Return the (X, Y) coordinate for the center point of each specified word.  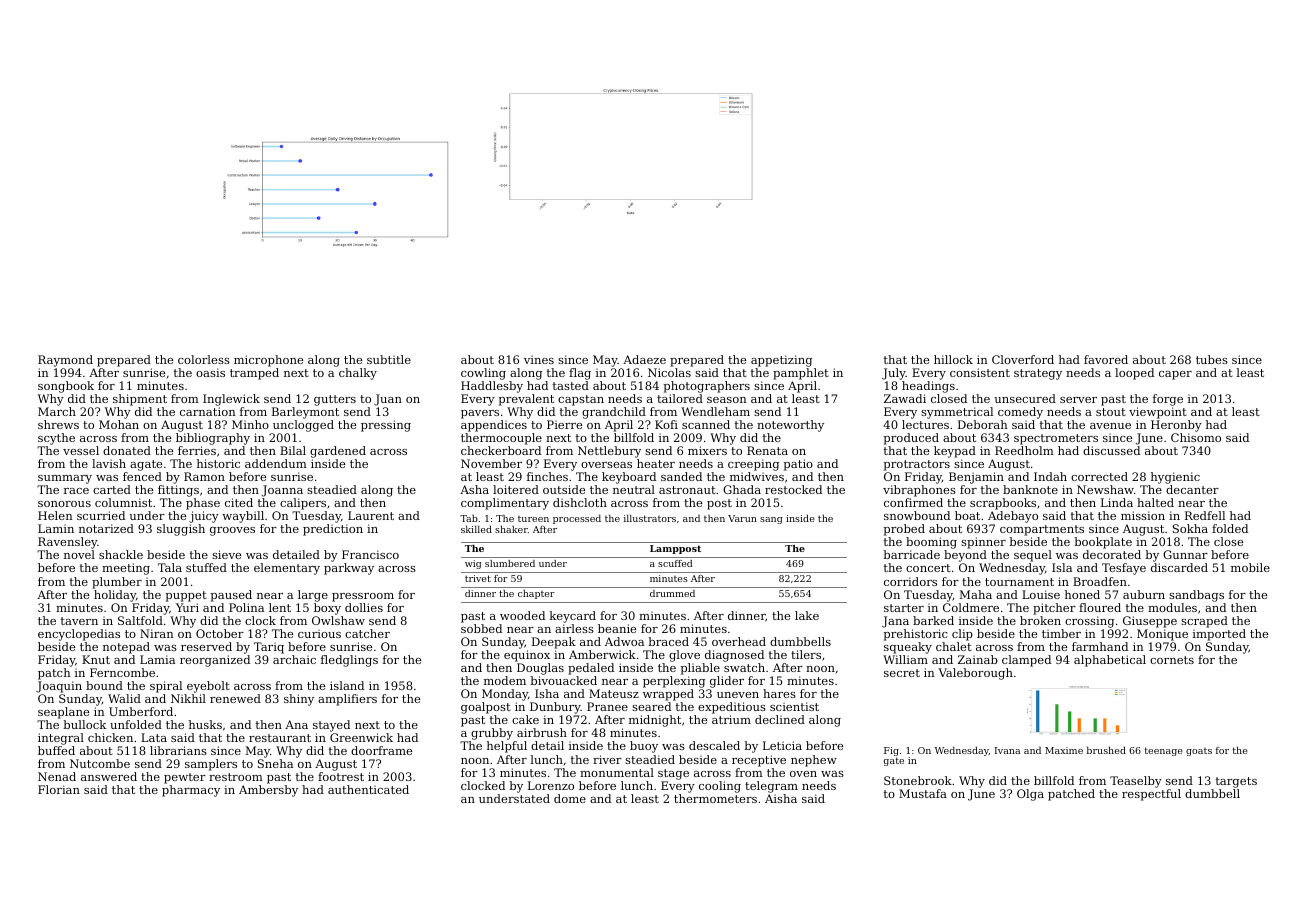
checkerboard (501, 450)
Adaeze (644, 359)
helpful (507, 747)
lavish (109, 463)
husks (205, 724)
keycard (572, 617)
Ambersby (268, 791)
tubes (1212, 359)
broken (1040, 620)
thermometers (715, 798)
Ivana (1007, 750)
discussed (1111, 450)
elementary (287, 569)
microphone (268, 361)
